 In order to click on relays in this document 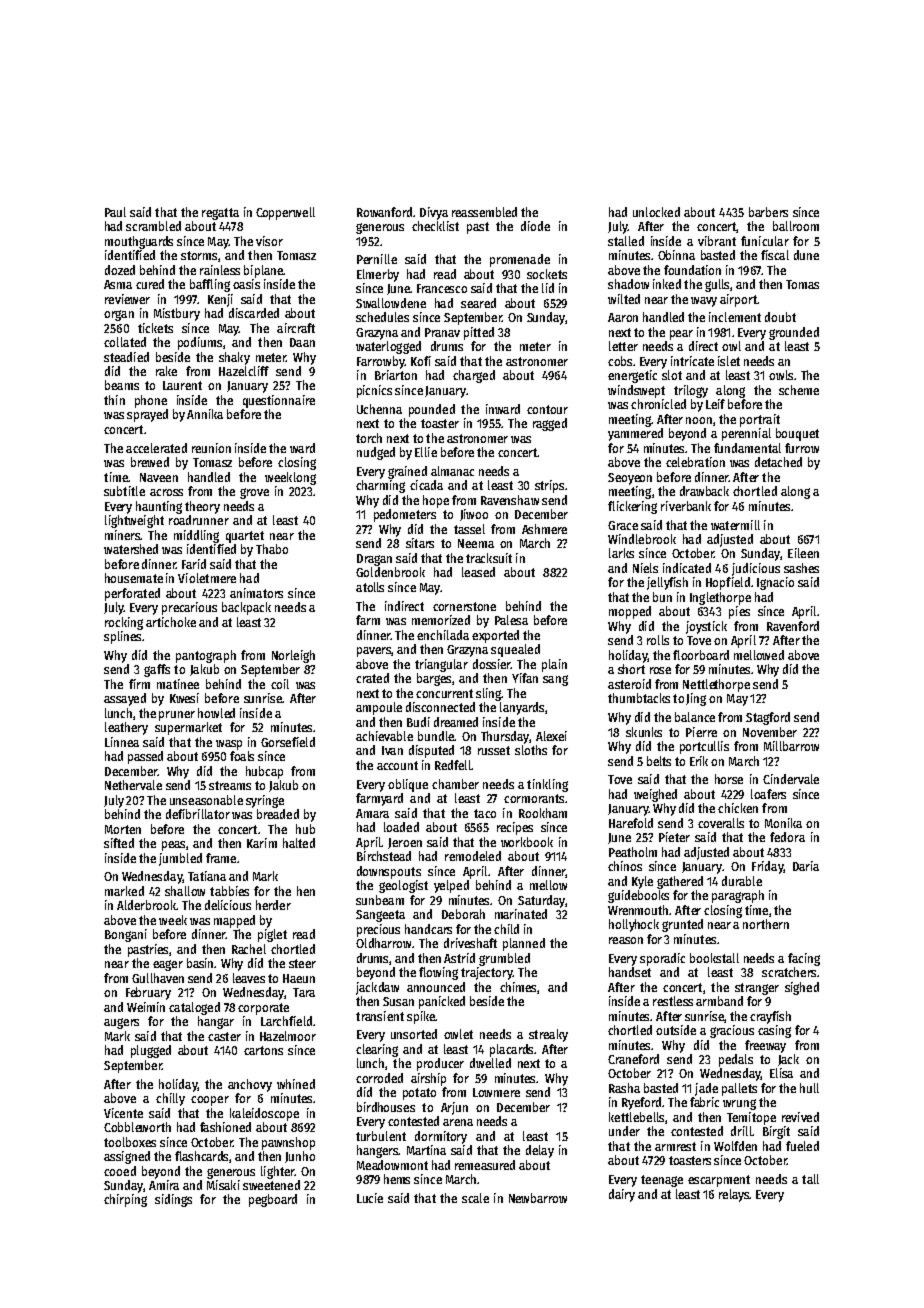, I will do `click(734, 1195)`.
